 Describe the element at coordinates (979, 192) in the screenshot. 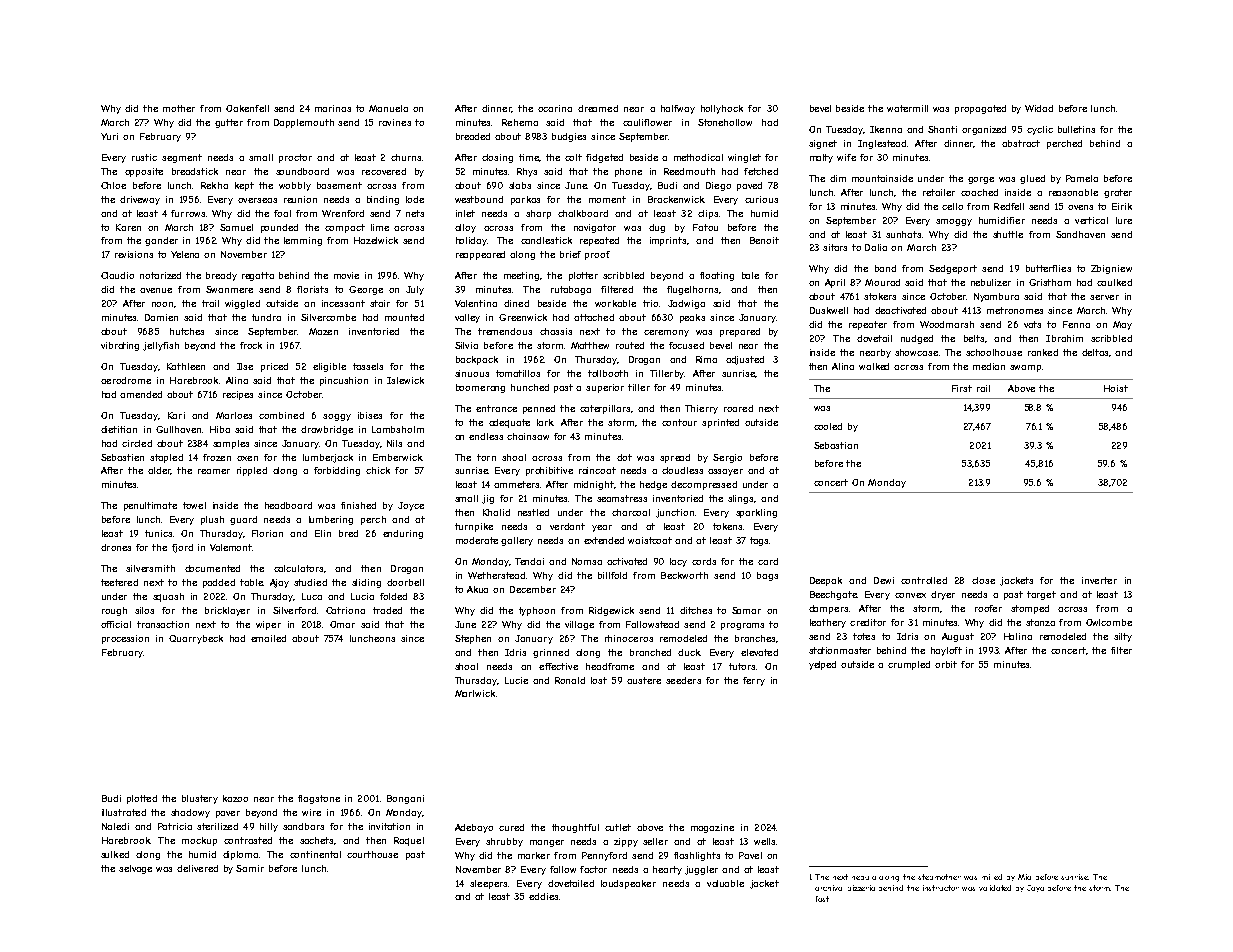

I see `coached` at that location.
